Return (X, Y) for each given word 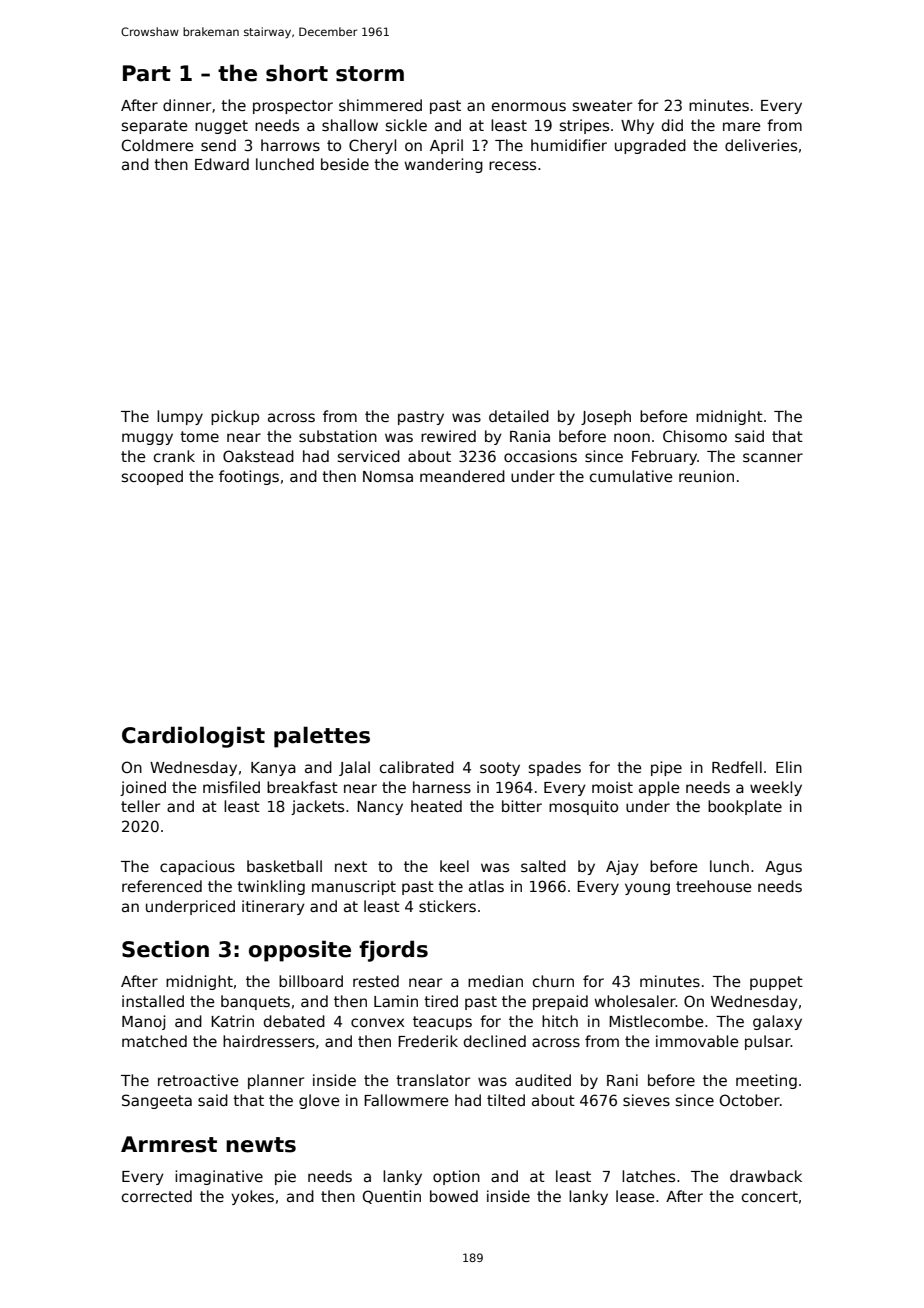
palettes (322, 737)
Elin (789, 767)
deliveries (761, 145)
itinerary (273, 907)
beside (345, 164)
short (297, 73)
